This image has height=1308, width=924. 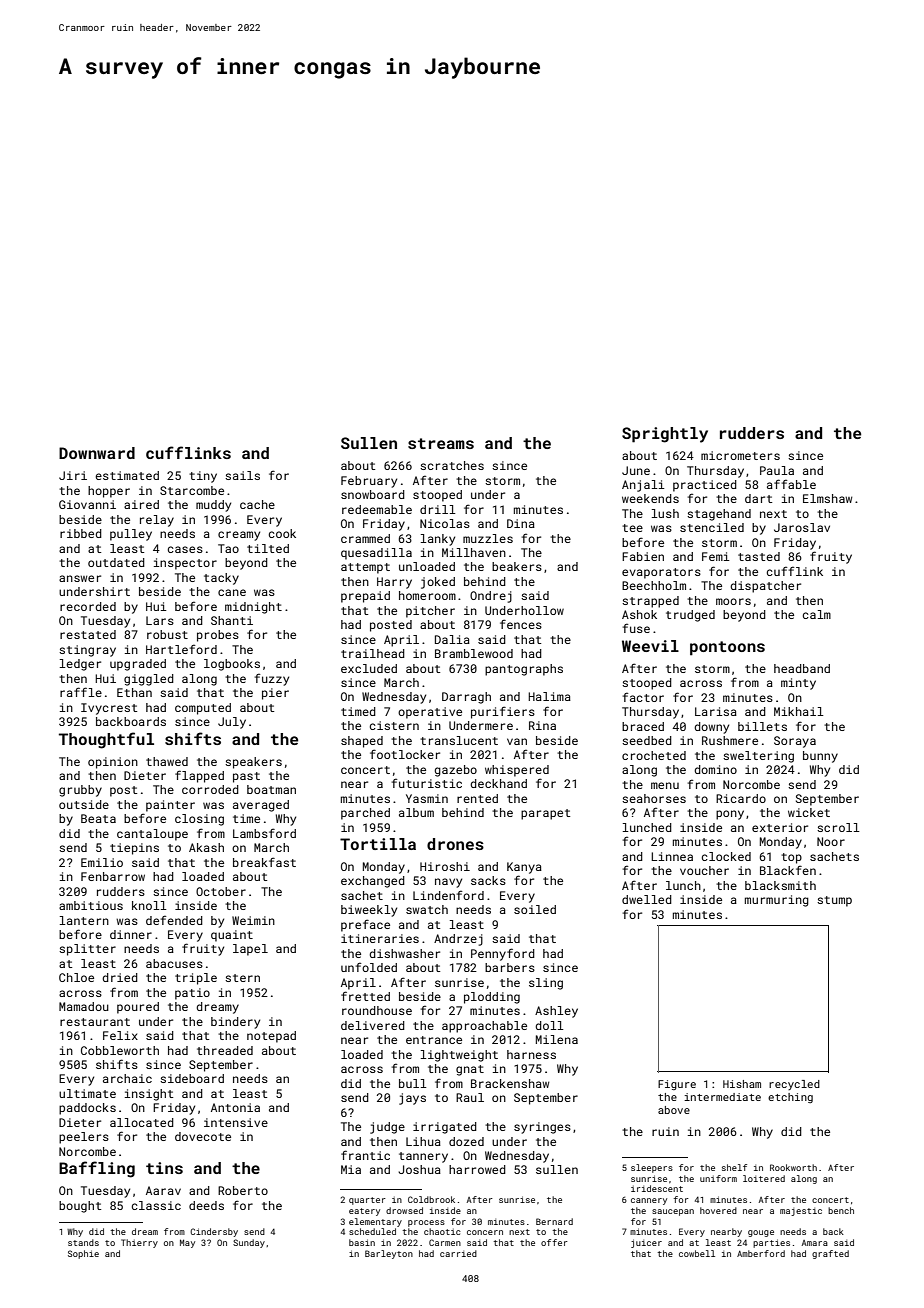 What do you see at coordinates (242, 475) in the image?
I see `sails` at bounding box center [242, 475].
